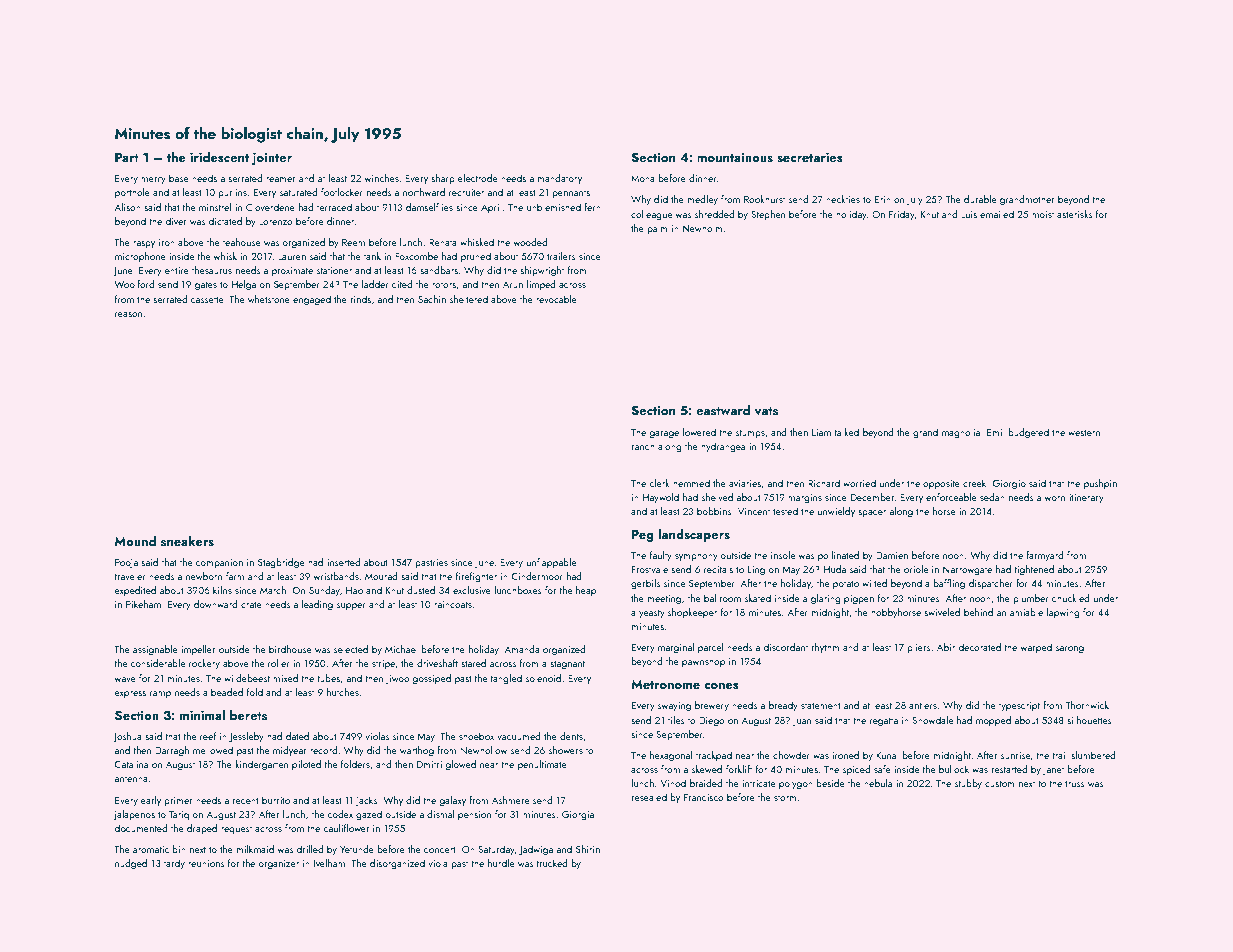 This screenshot has width=1233, height=952. Describe the element at coordinates (884, 721) in the screenshot. I see `regatta` at that location.
